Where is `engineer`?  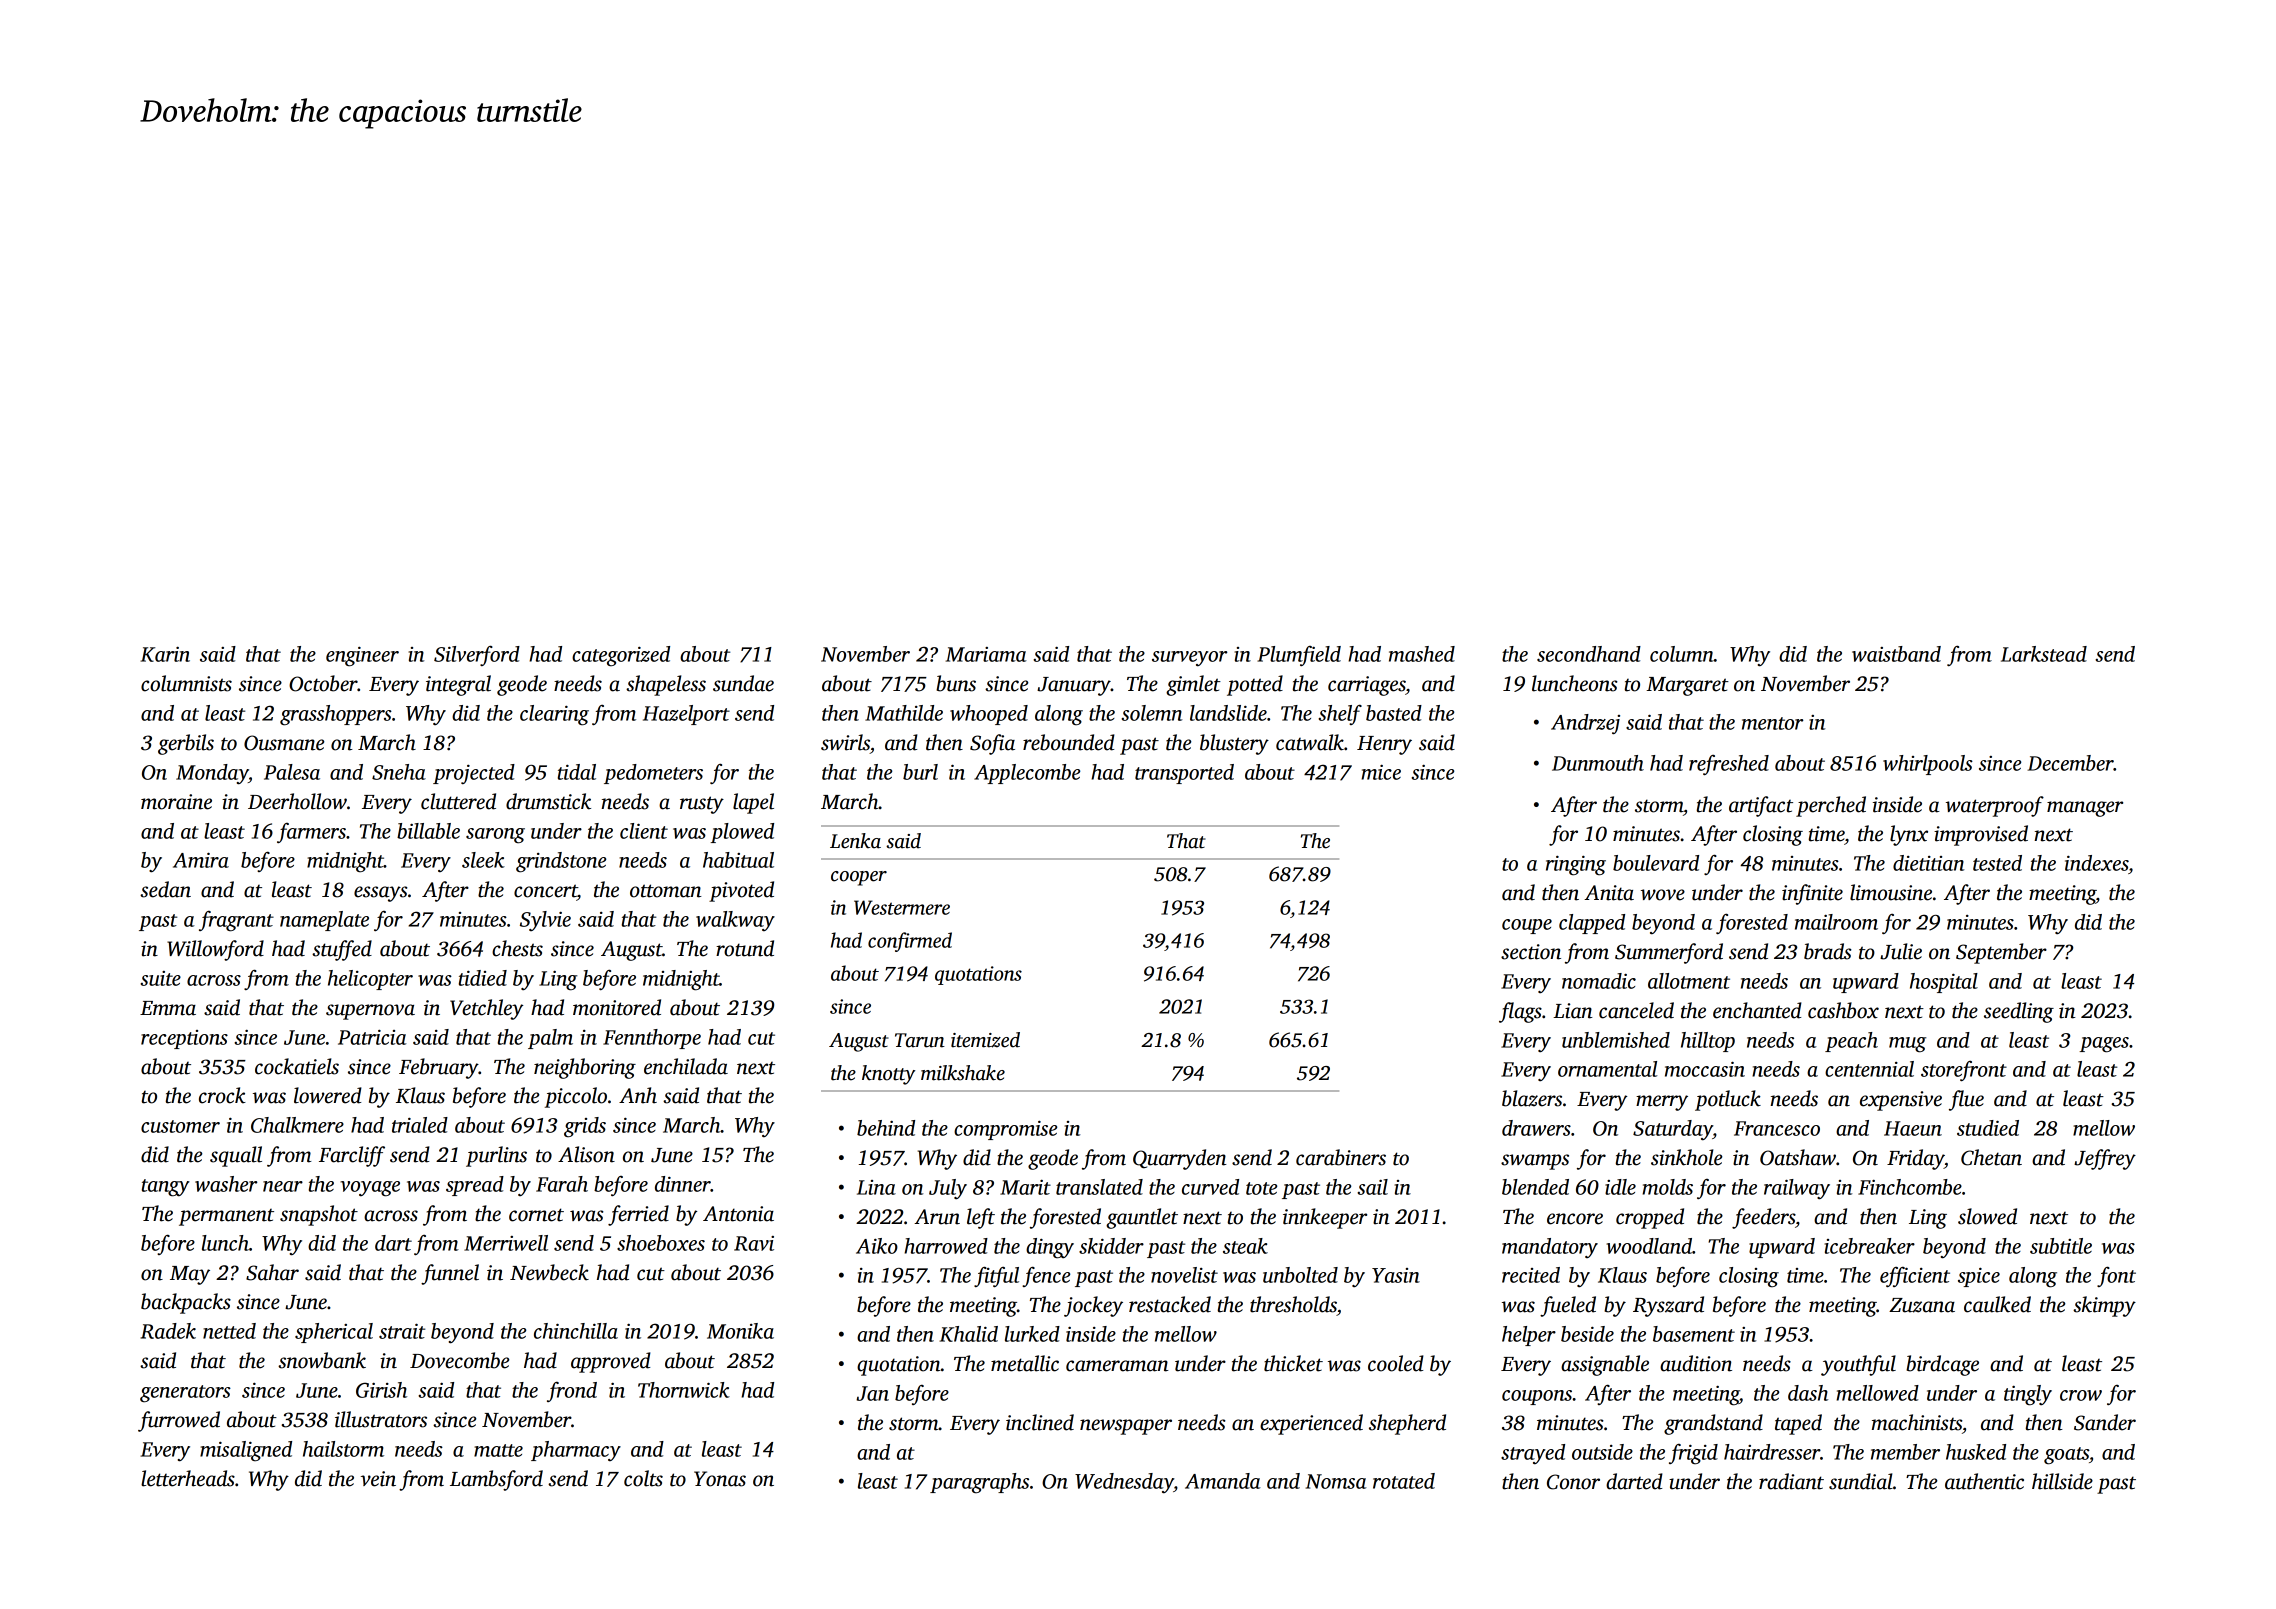 engineer is located at coordinates (362, 657).
